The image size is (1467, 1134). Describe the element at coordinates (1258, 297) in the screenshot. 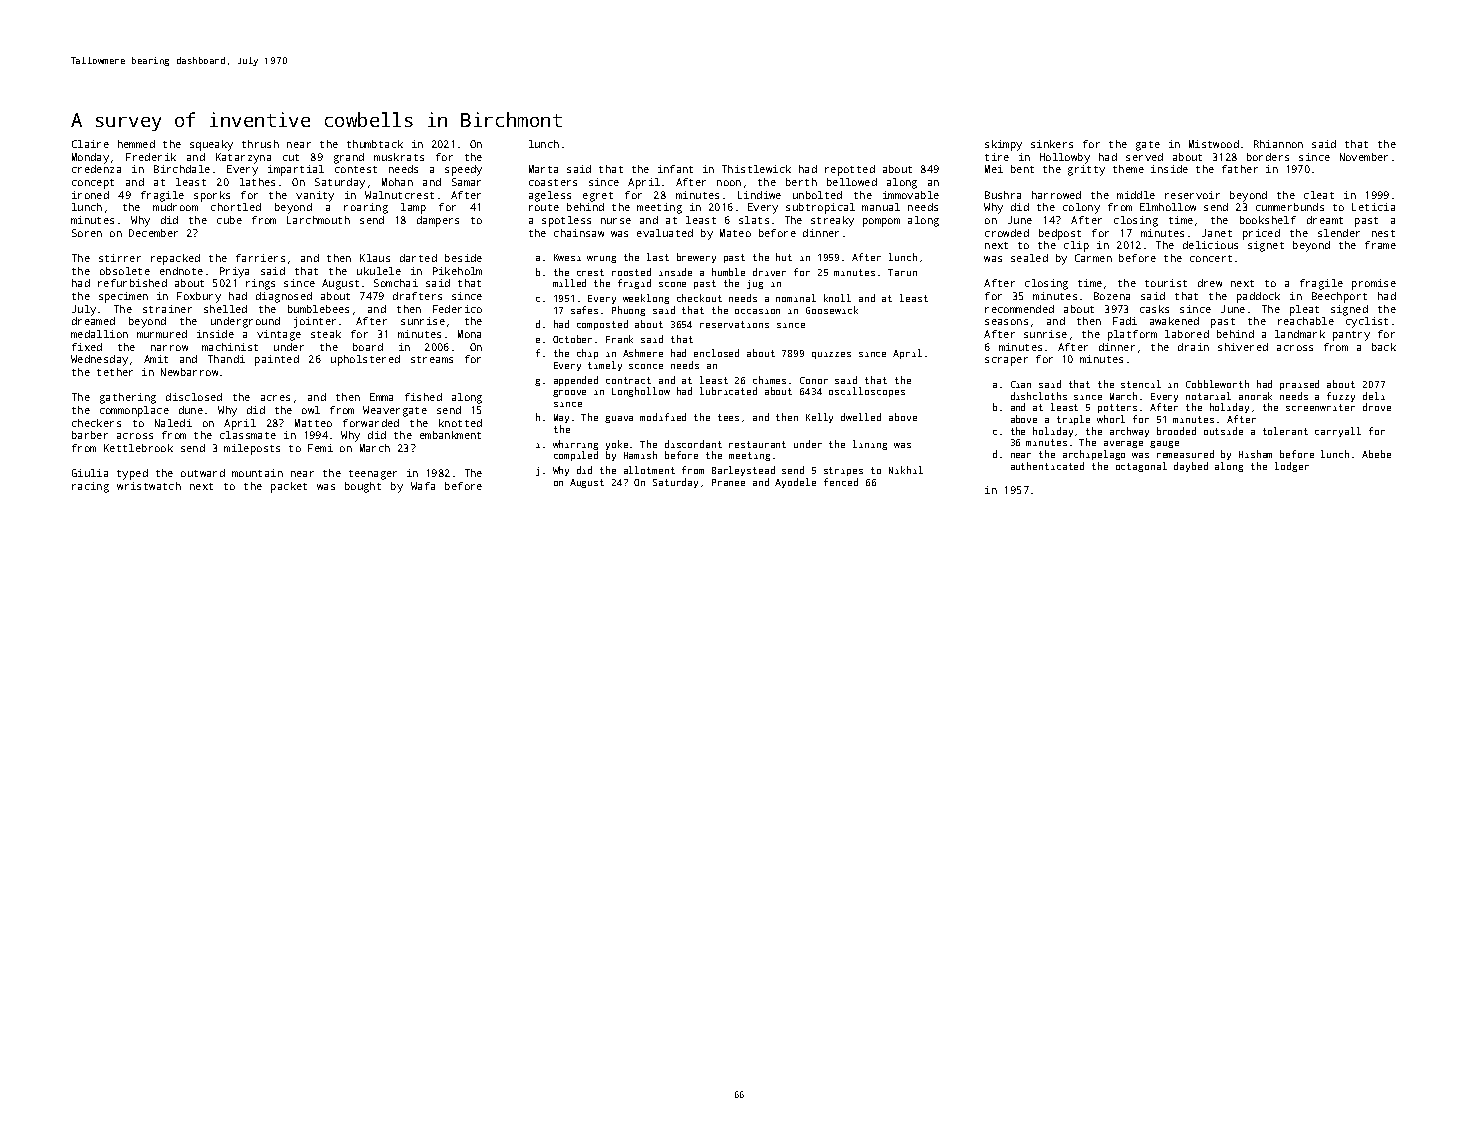

I see `paddock` at that location.
